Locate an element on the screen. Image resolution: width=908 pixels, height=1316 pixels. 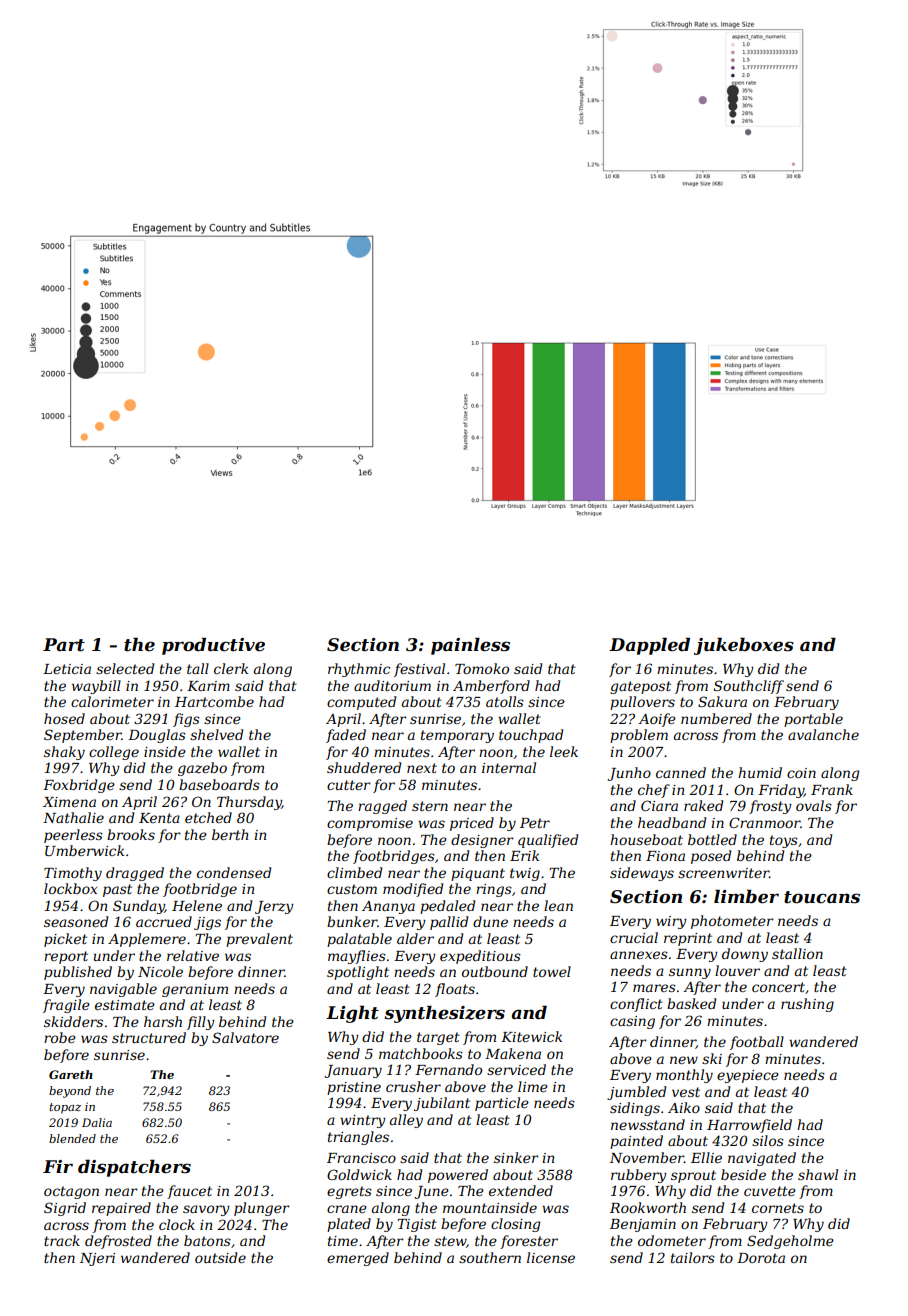
festival is located at coordinates (419, 670).
